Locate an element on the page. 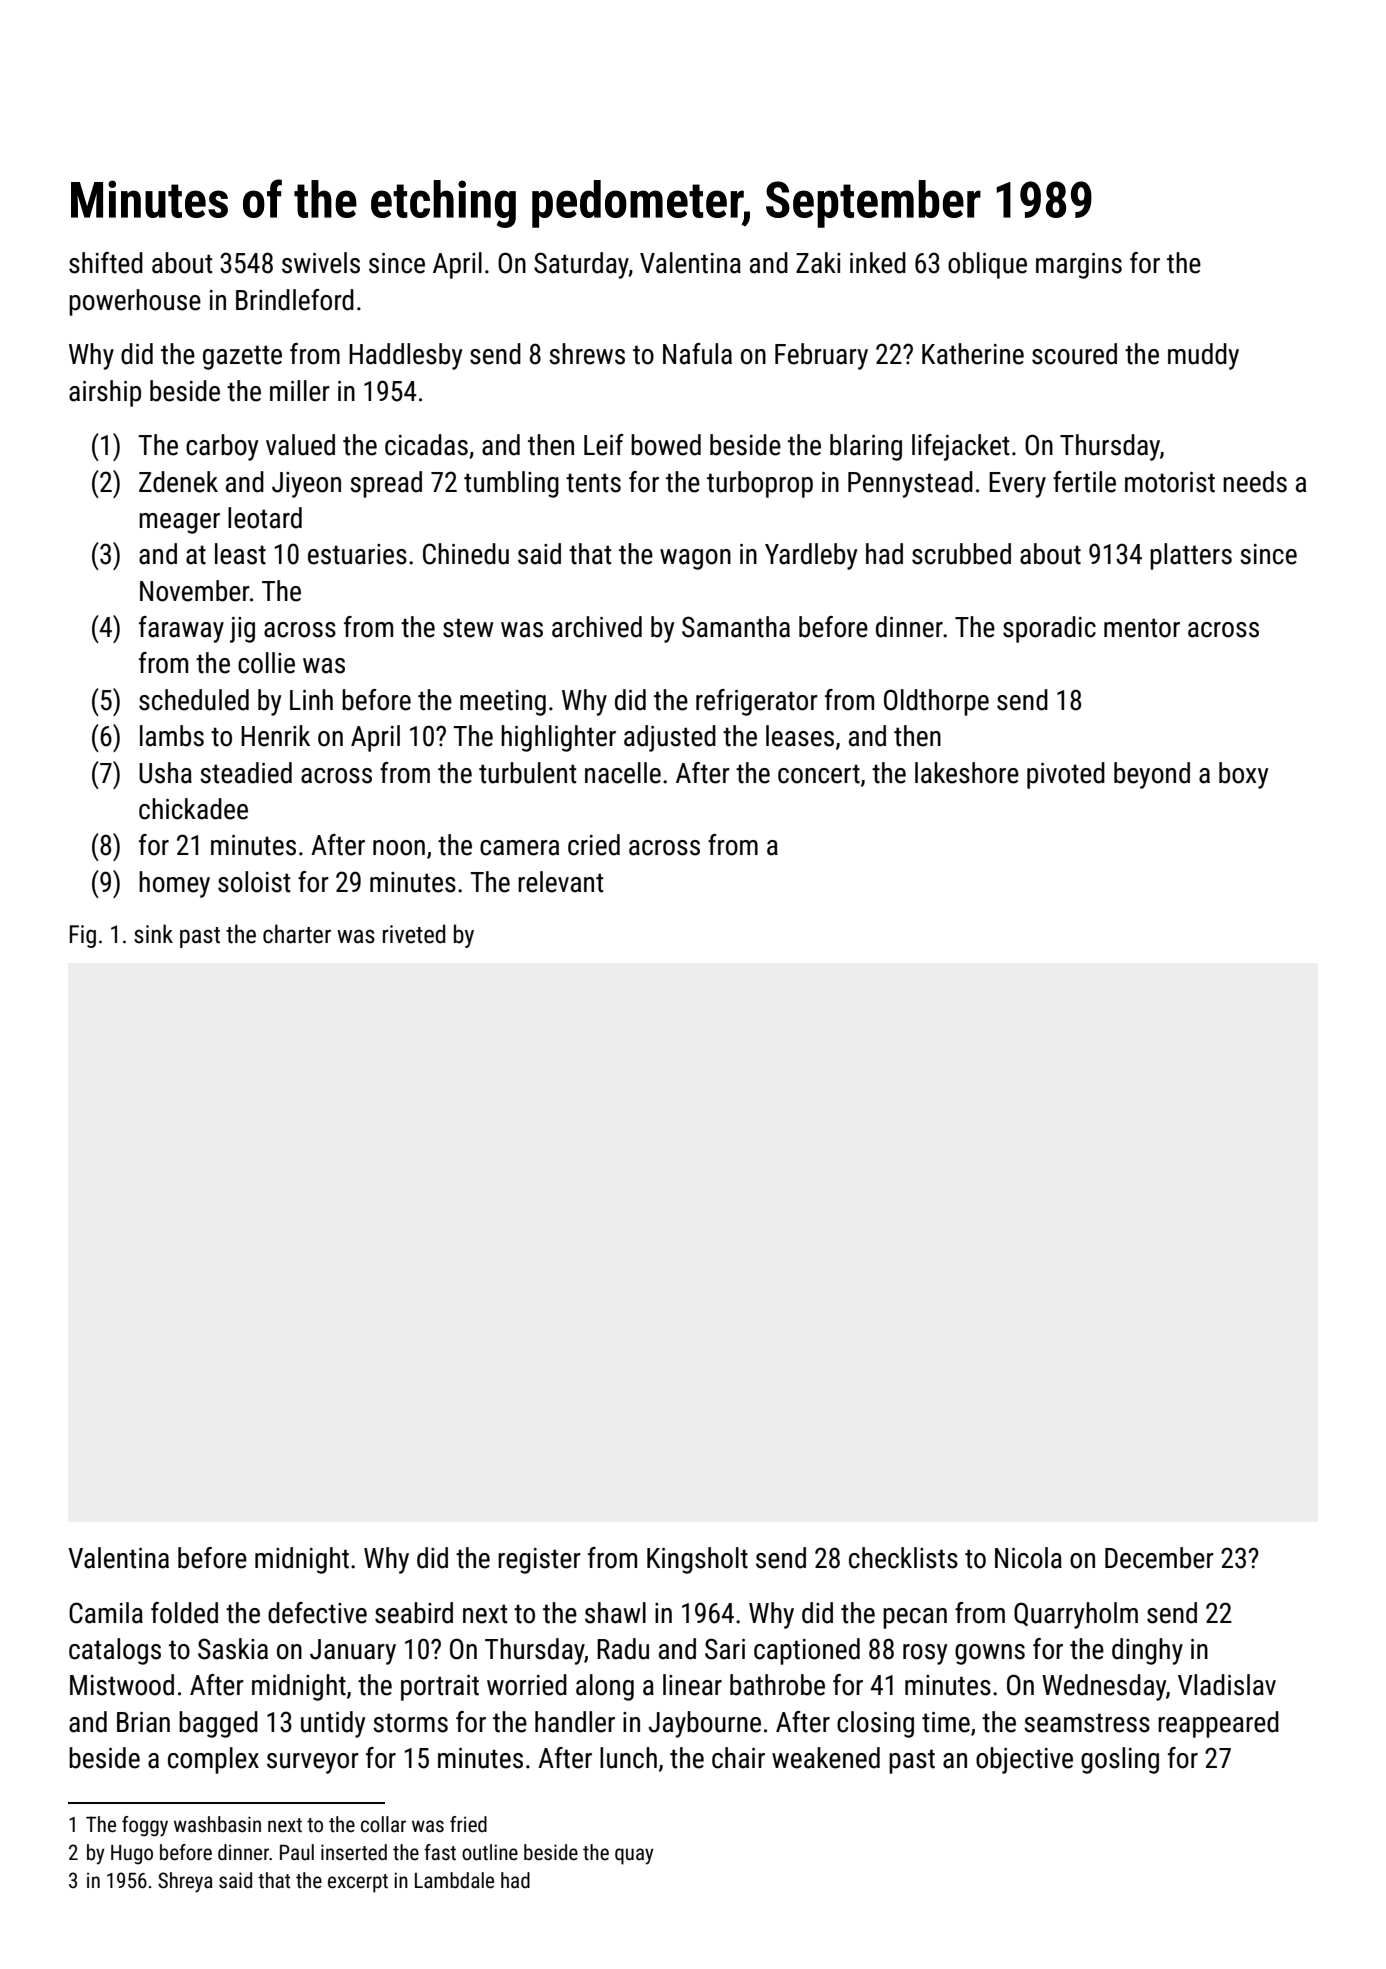 The width and height of the document is (1386, 1969). mentor is located at coordinates (1142, 628).
